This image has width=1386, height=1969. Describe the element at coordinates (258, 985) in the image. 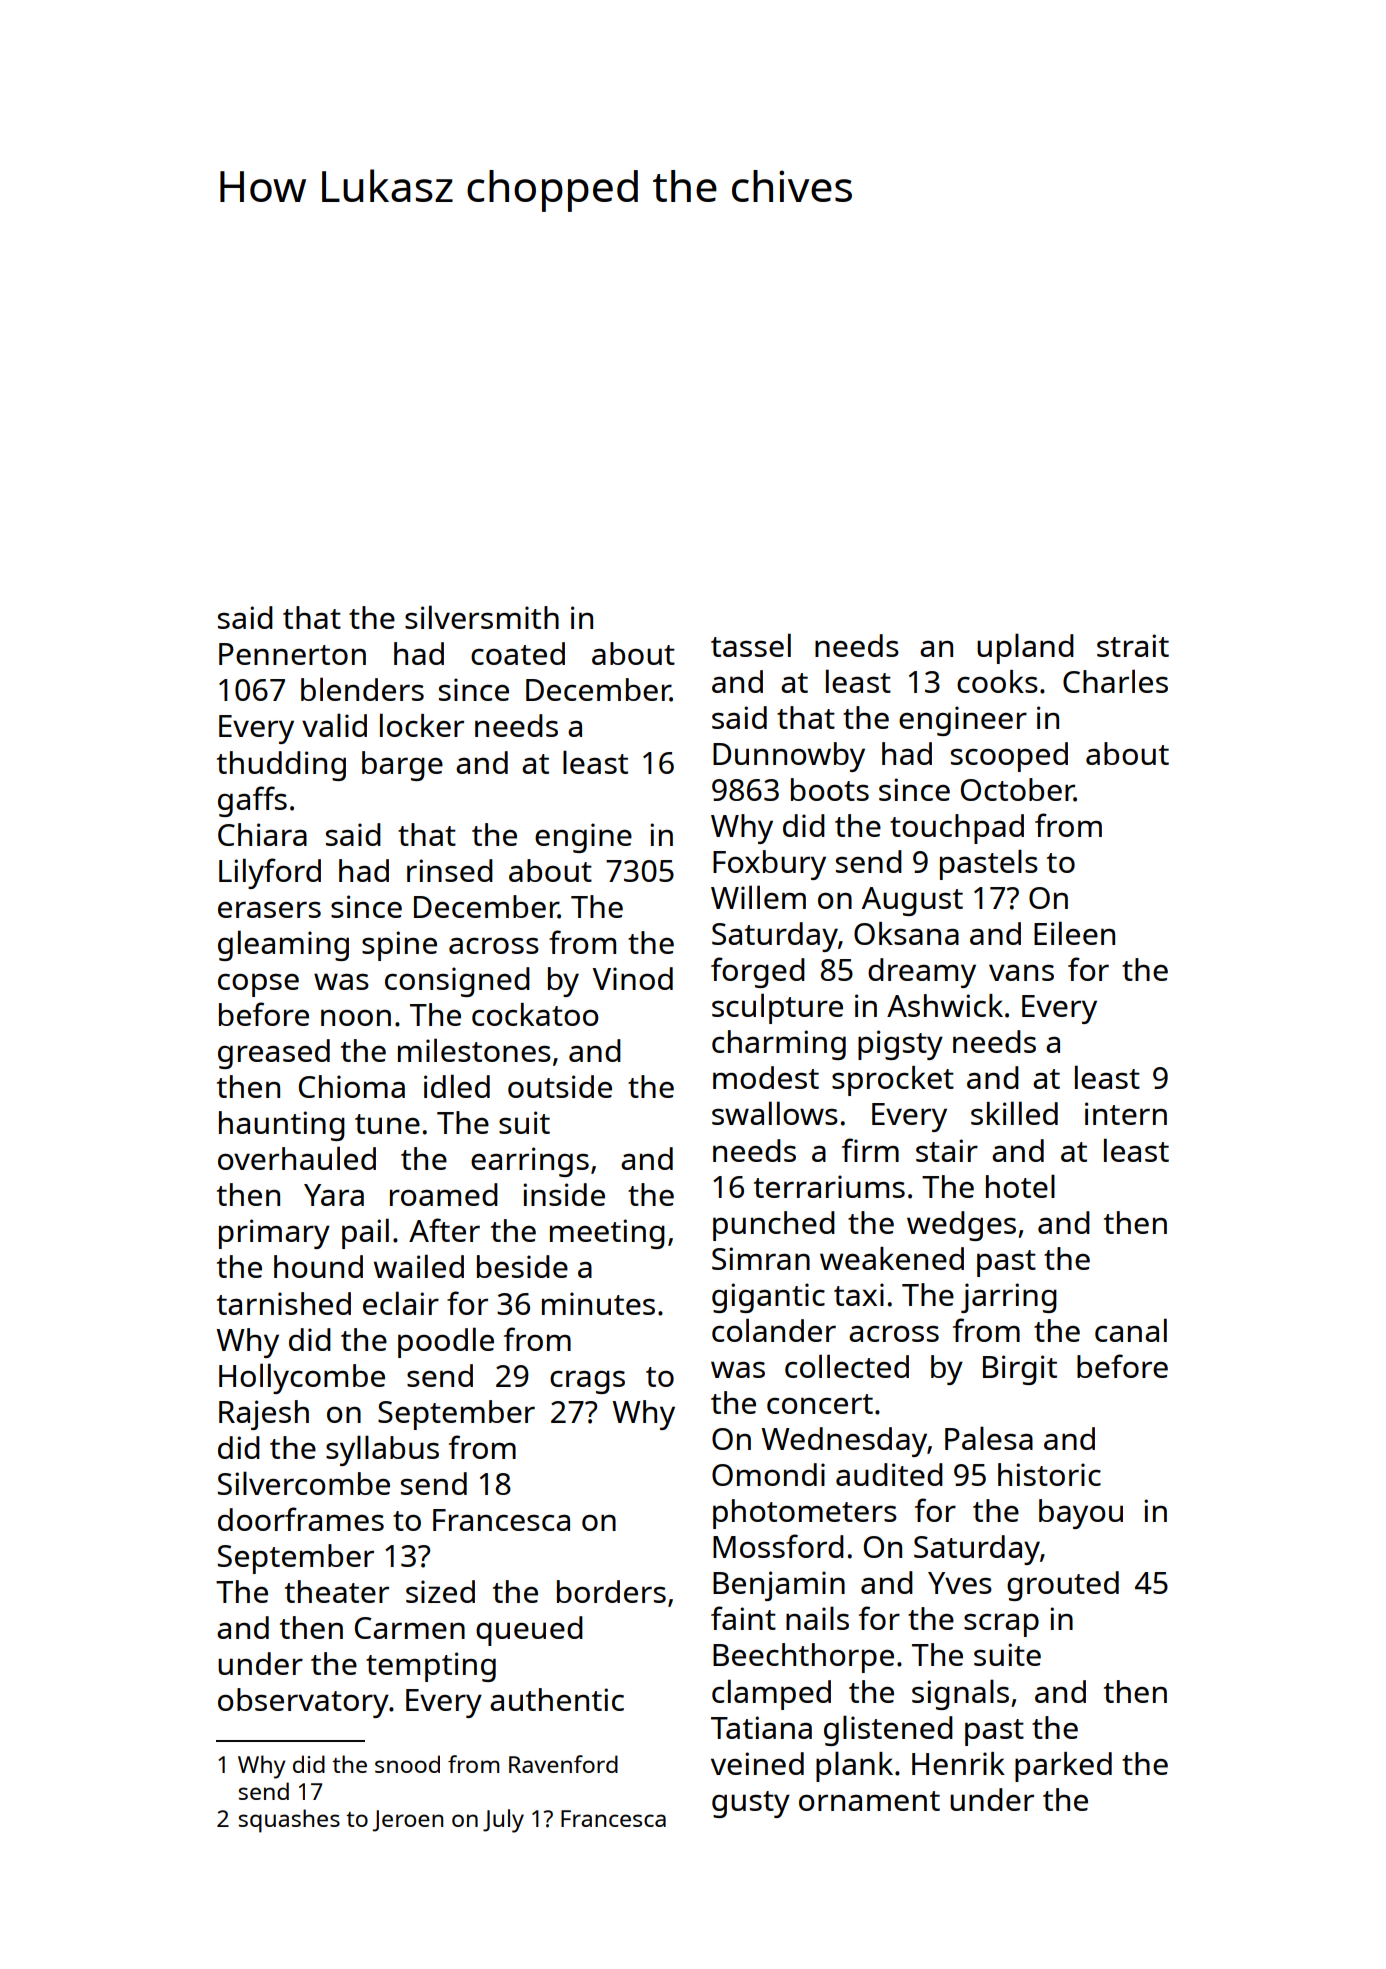

I see `copse` at that location.
